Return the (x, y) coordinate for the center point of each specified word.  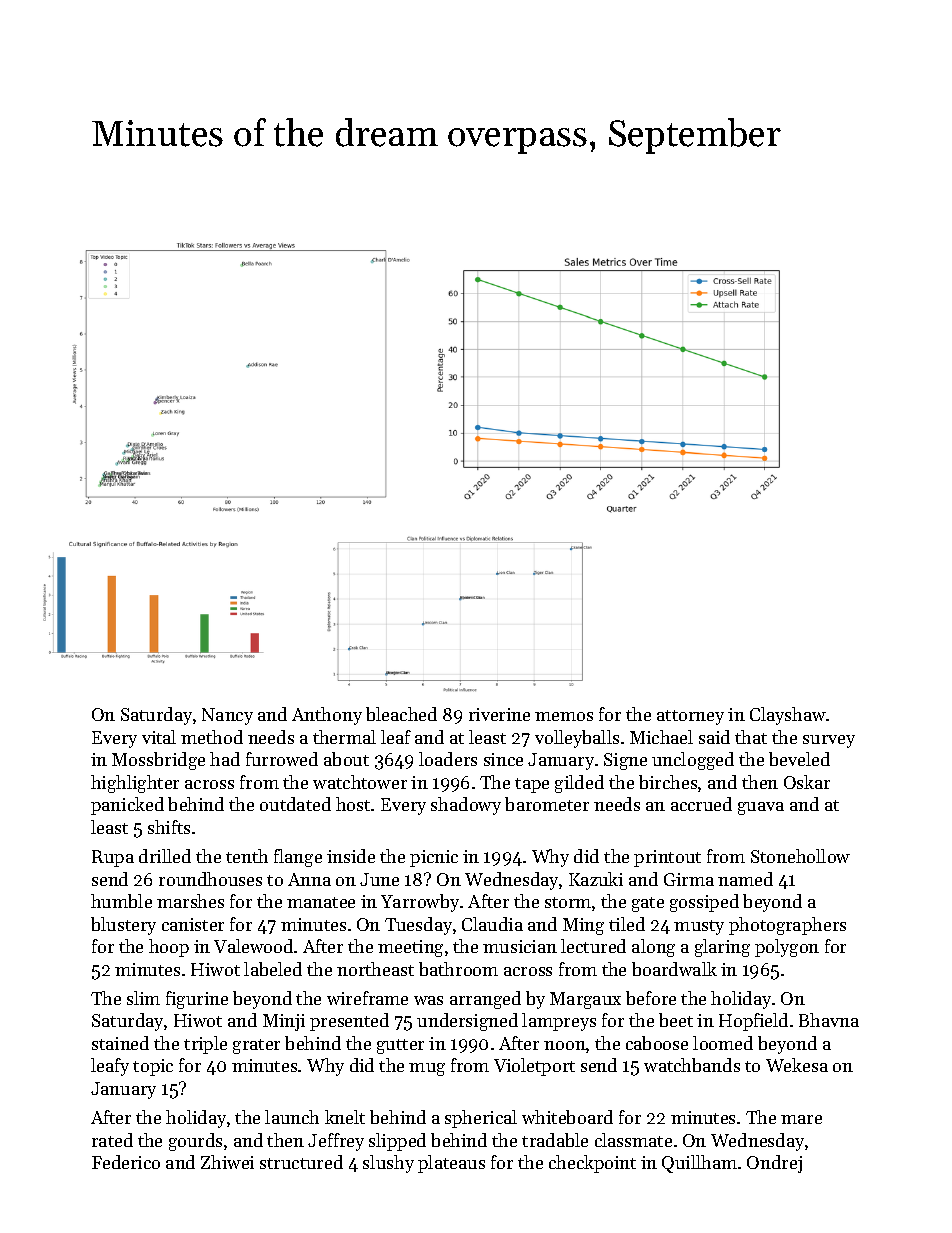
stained (120, 1043)
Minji (284, 1022)
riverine (499, 714)
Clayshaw (788, 716)
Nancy (227, 716)
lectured (593, 946)
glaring (722, 948)
